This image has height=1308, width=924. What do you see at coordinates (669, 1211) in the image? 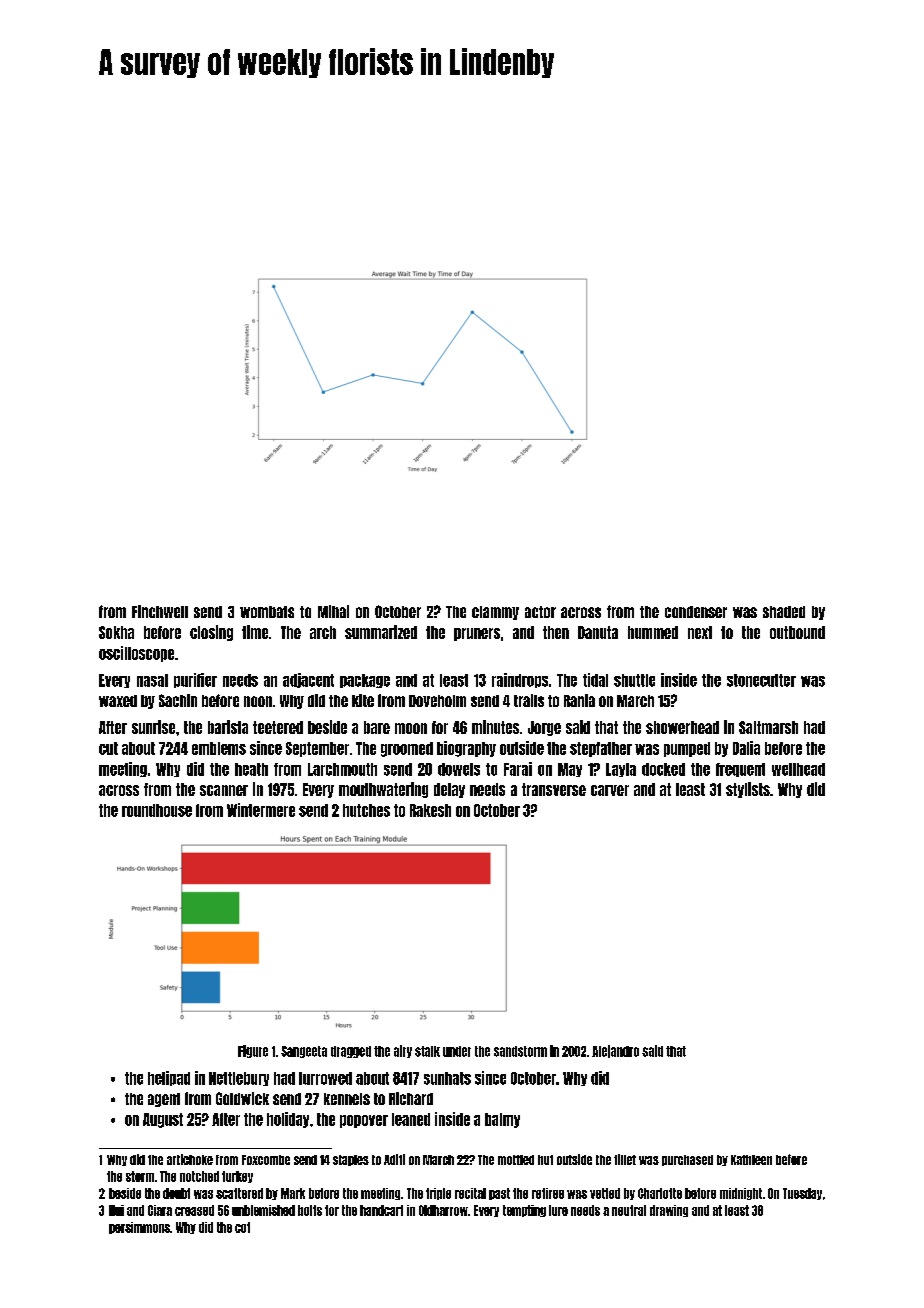
I see `drawing` at bounding box center [669, 1211].
